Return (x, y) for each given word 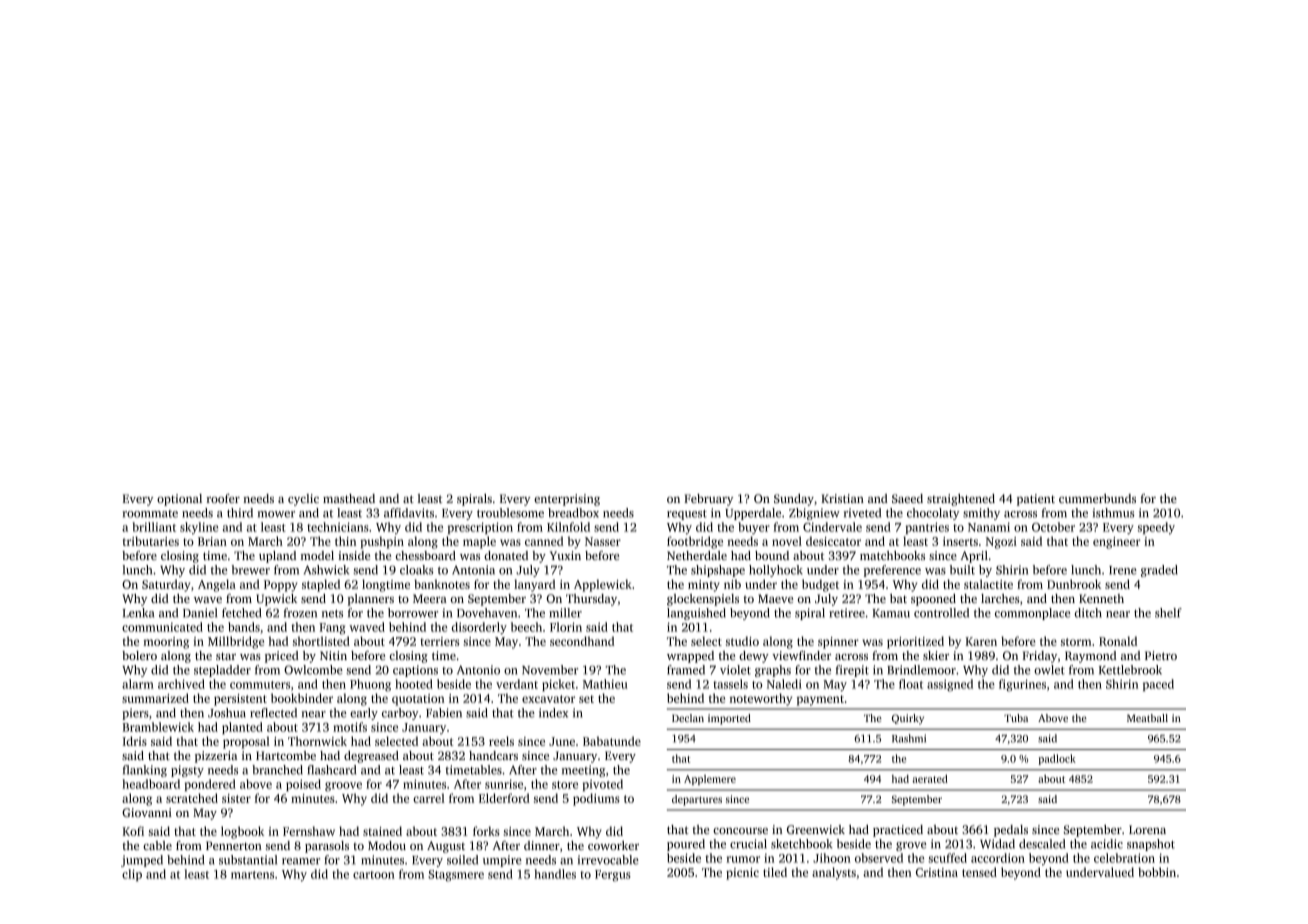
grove (911, 846)
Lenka (138, 613)
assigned (950, 685)
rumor (743, 859)
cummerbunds (1097, 498)
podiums (596, 799)
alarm (138, 684)
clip (132, 875)
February (708, 500)
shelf (1168, 613)
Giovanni (147, 812)
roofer (223, 498)
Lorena (1147, 829)
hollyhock (776, 571)
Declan (688, 718)
